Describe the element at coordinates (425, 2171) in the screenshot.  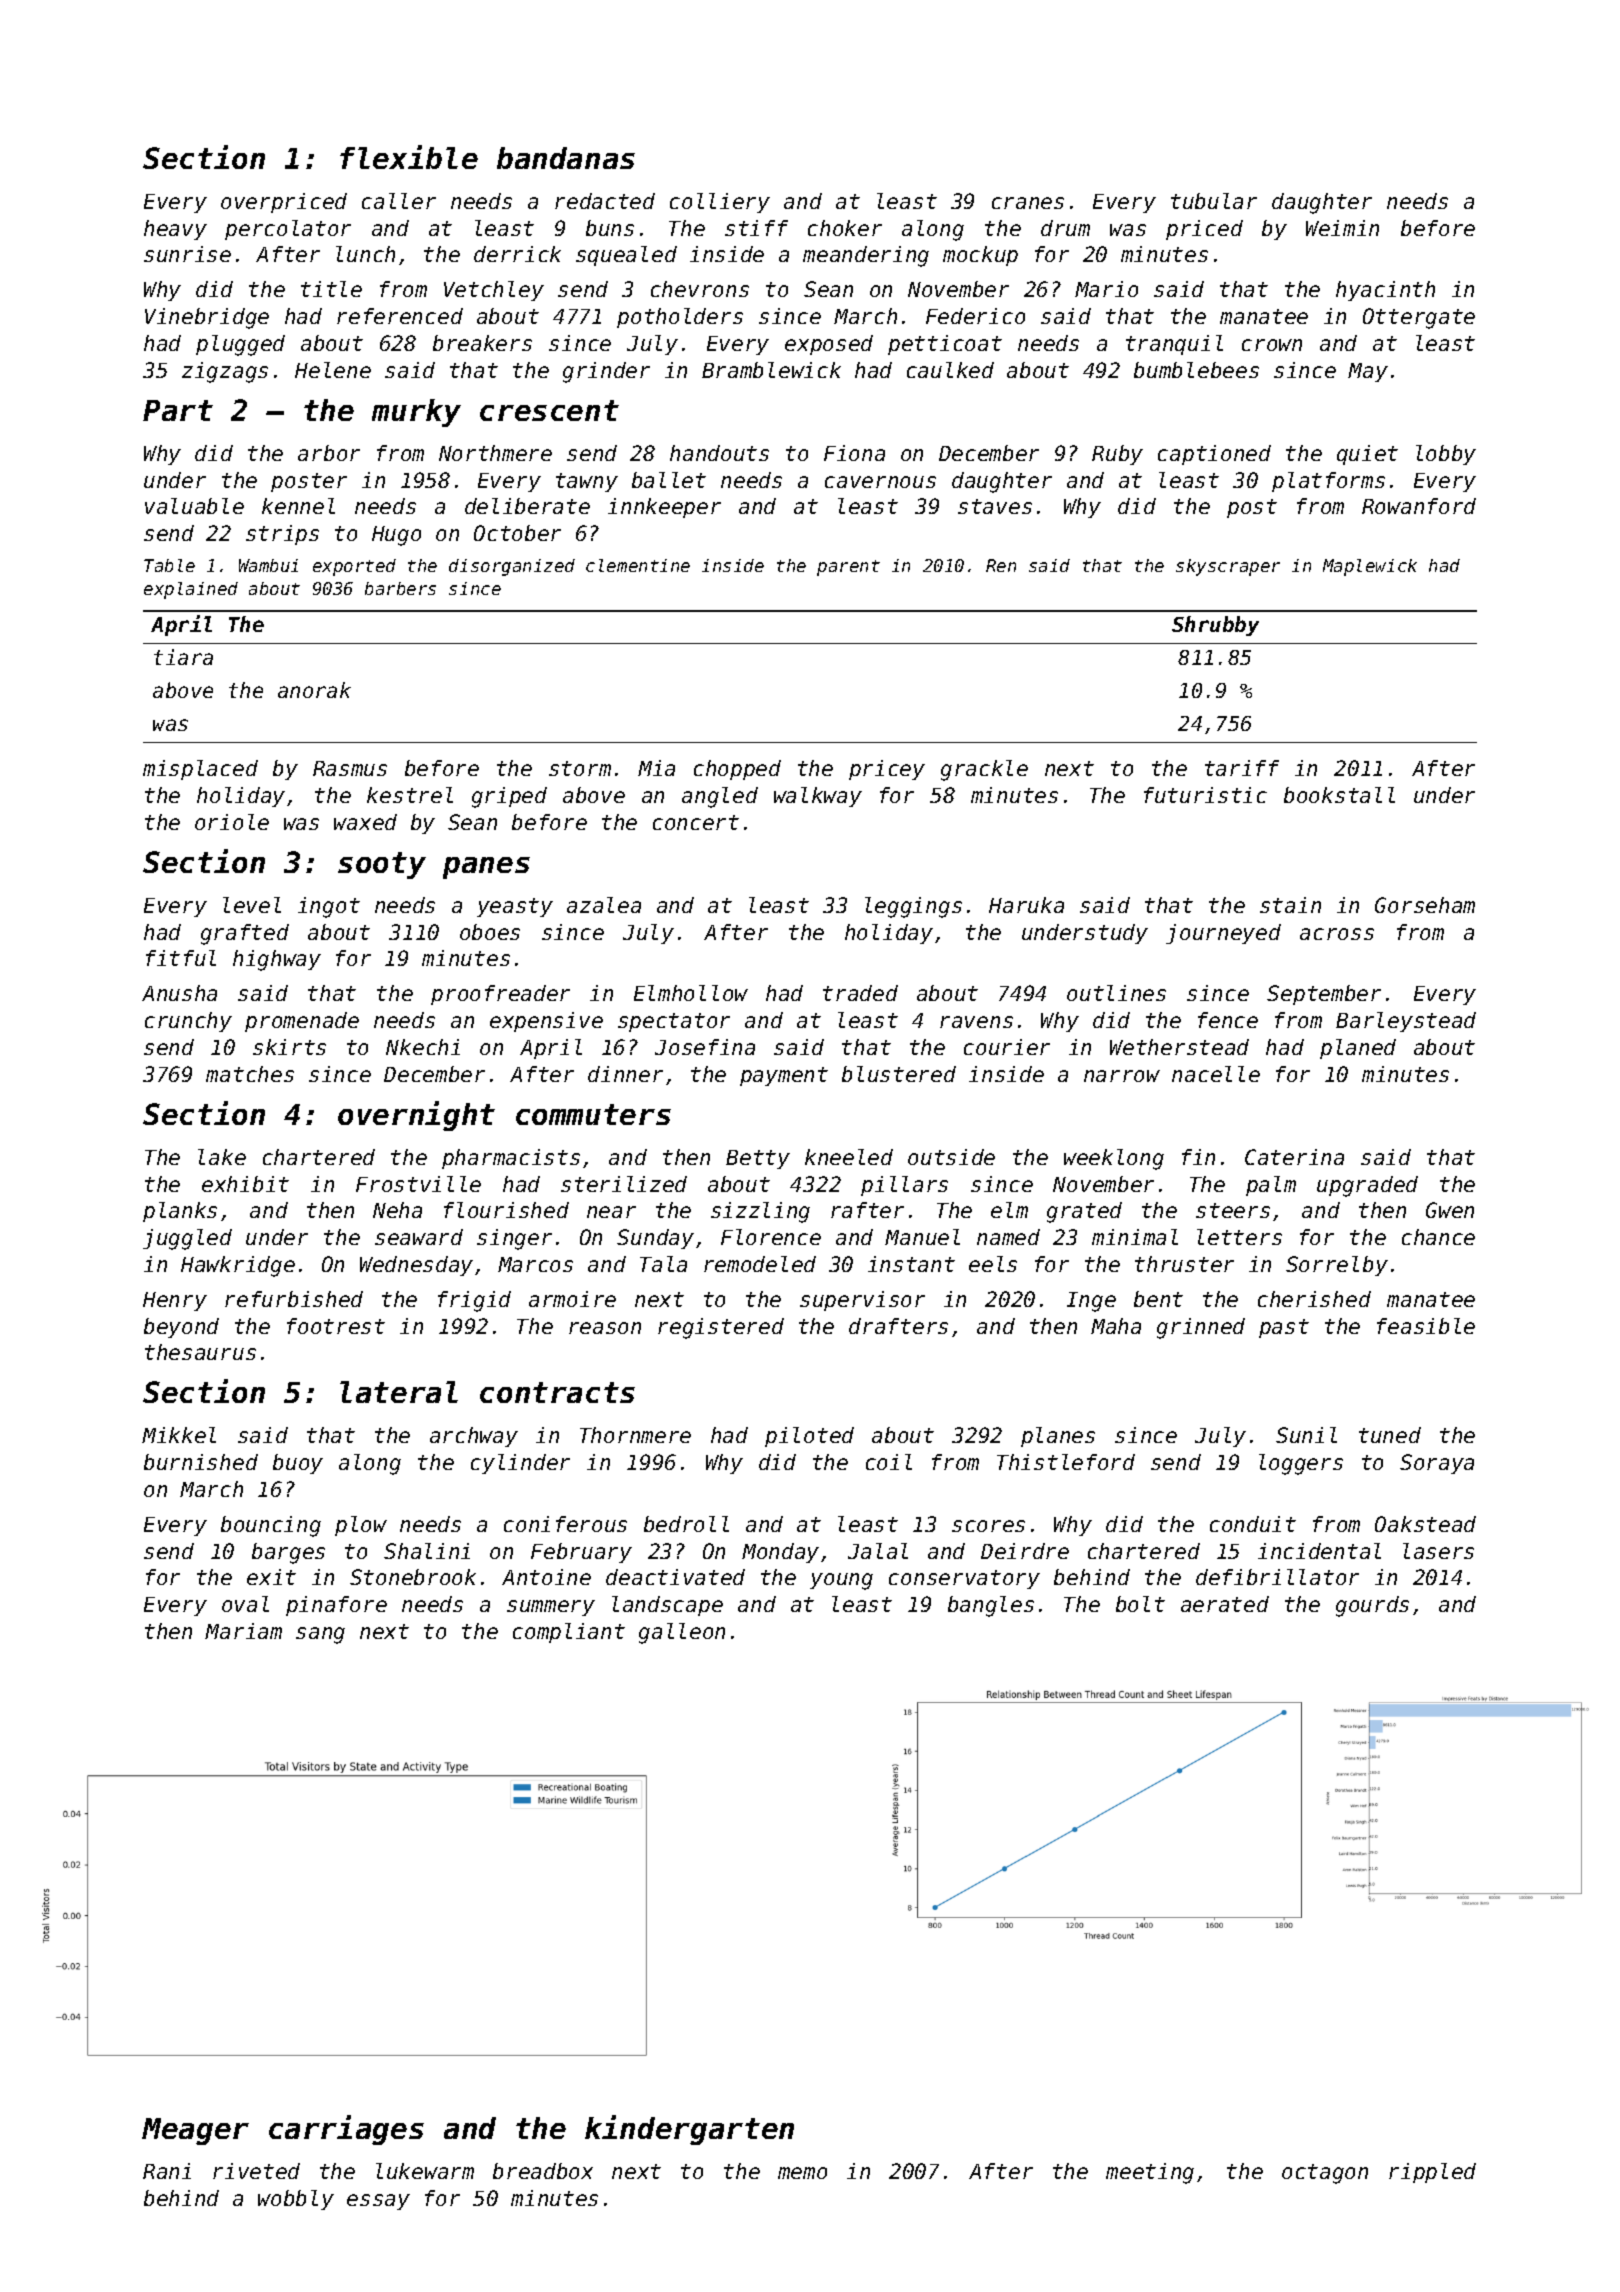
I see `lukewarm` at that location.
